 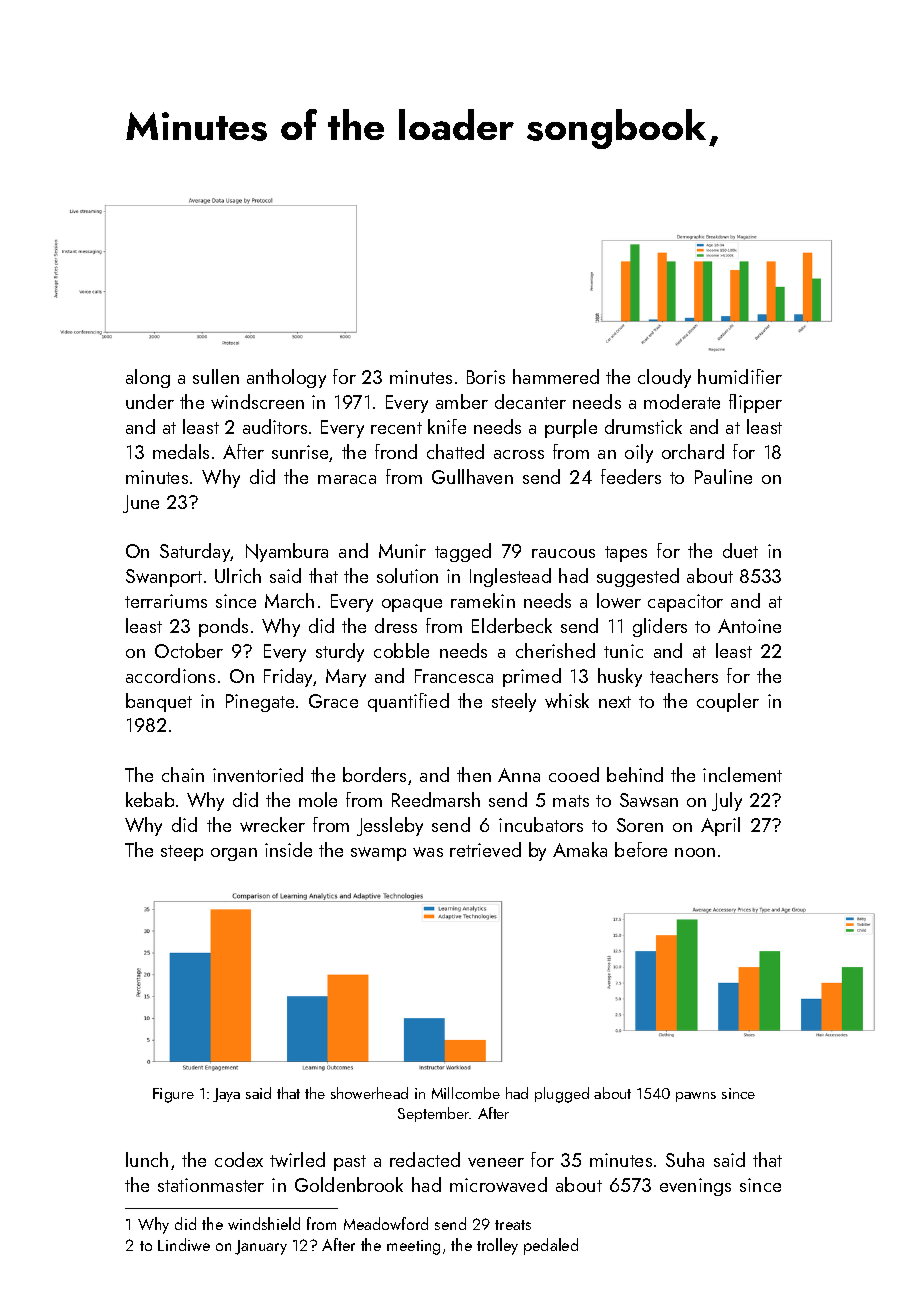 I want to click on Lindiwe, so click(x=184, y=1244).
